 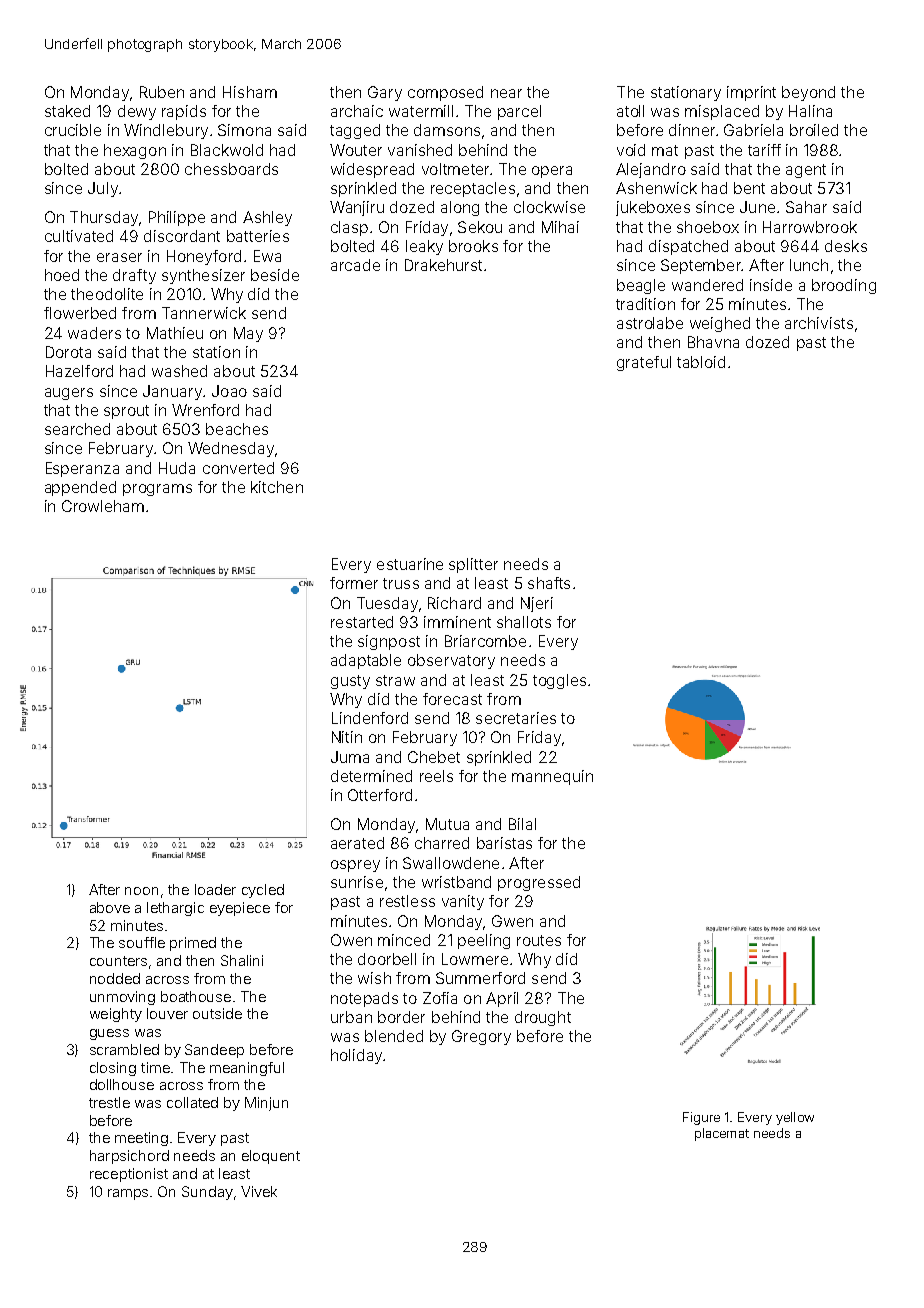 What do you see at coordinates (401, 583) in the image?
I see `truss` at bounding box center [401, 583].
